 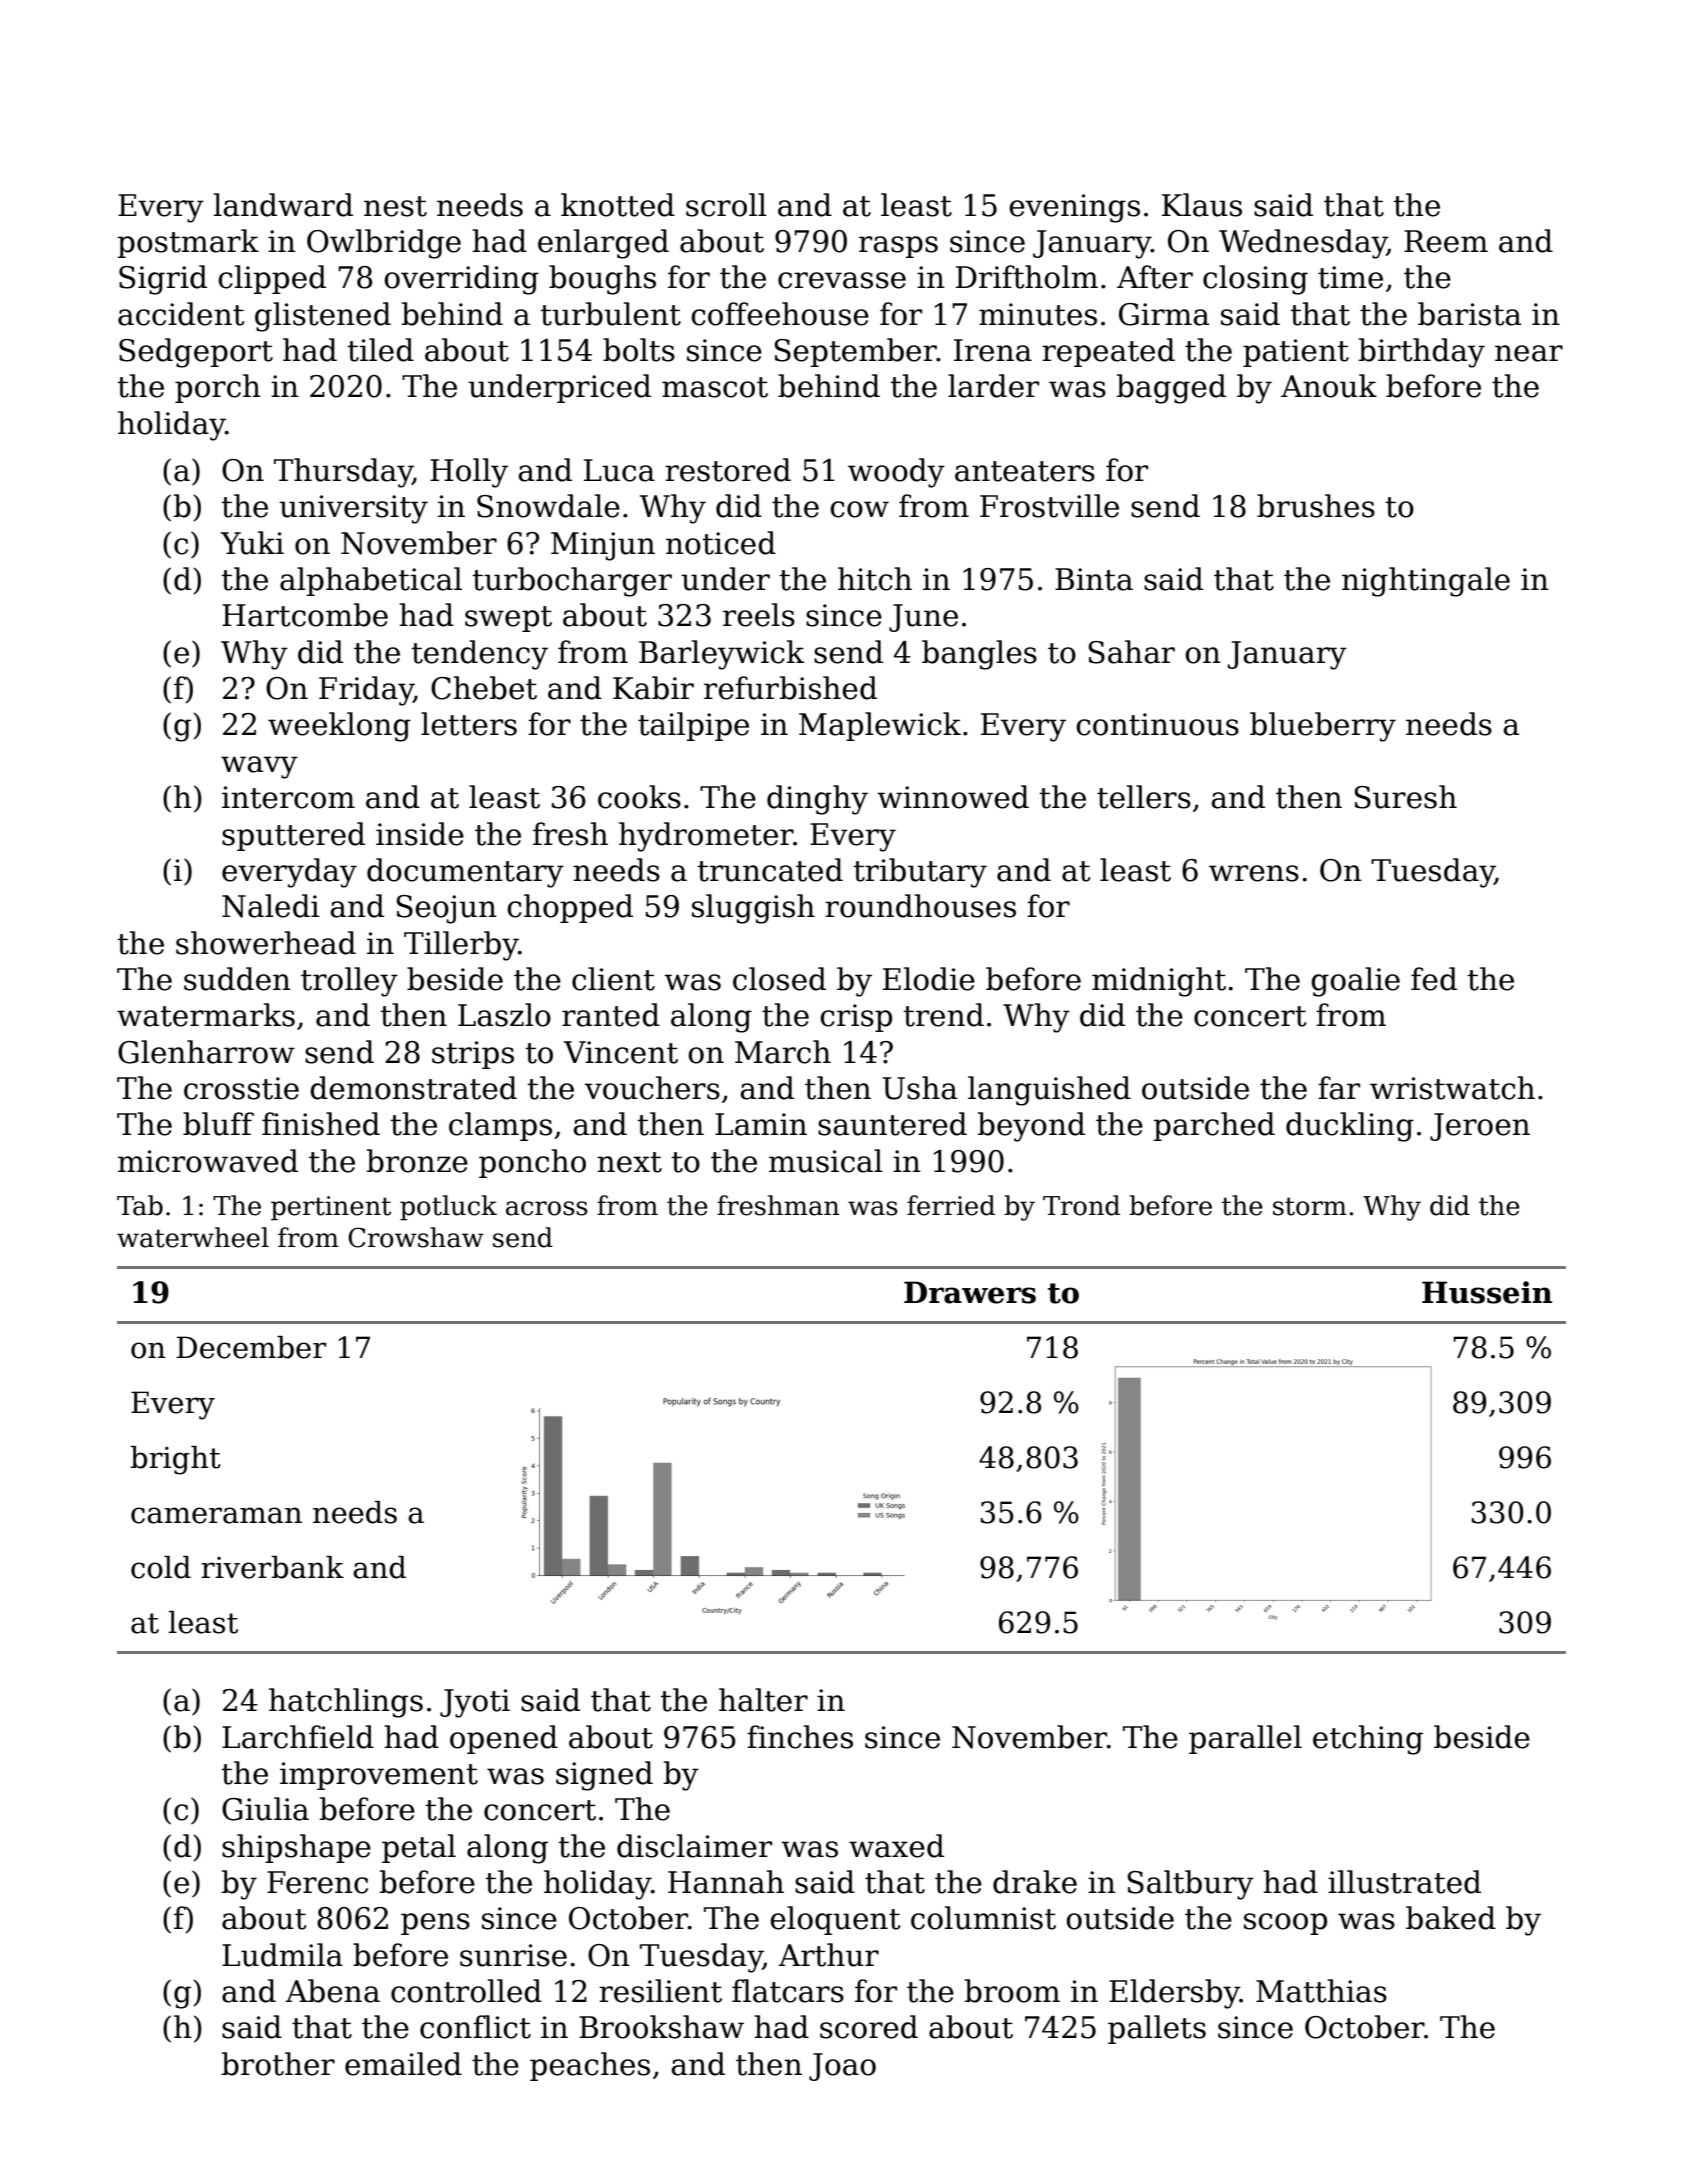 What do you see at coordinates (419, 1848) in the page?
I see `petal` at bounding box center [419, 1848].
